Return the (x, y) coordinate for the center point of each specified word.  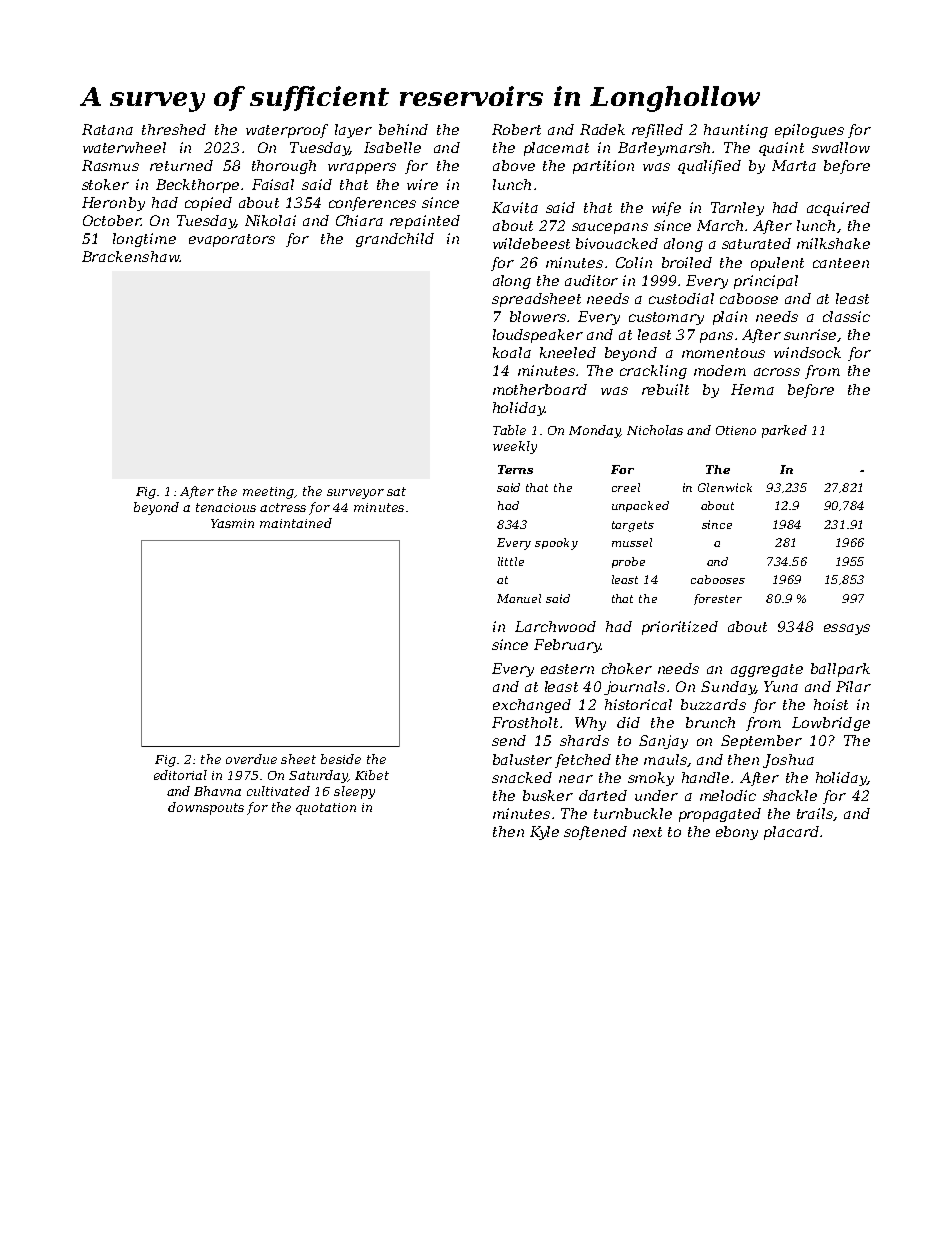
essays (847, 629)
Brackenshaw (131, 256)
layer (353, 131)
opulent (777, 264)
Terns (515, 469)
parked (784, 431)
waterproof (287, 131)
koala (512, 352)
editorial (180, 775)
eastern (567, 669)
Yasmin (232, 523)
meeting (268, 493)
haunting (736, 131)
